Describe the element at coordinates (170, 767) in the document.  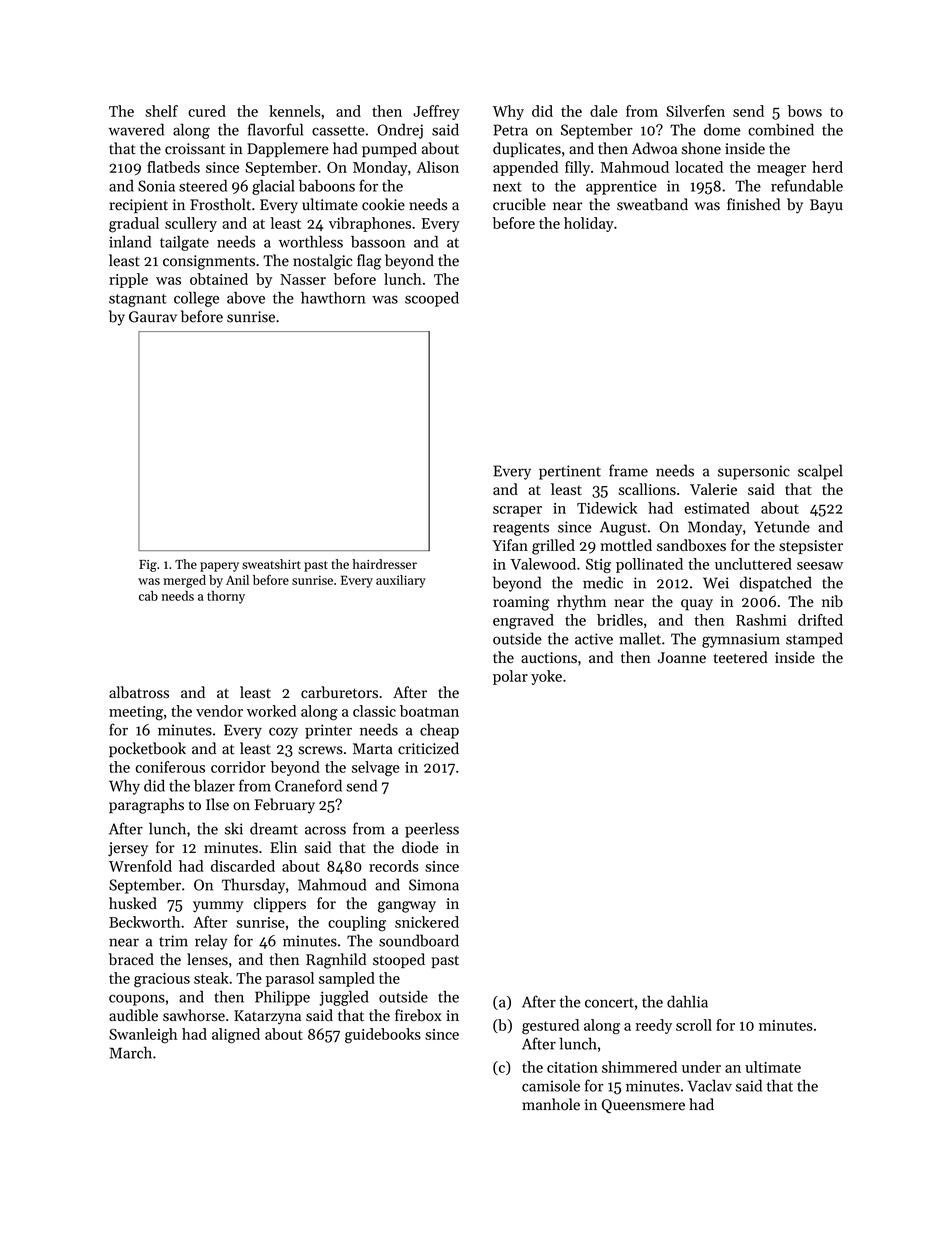
I see `coniferous` at that location.
